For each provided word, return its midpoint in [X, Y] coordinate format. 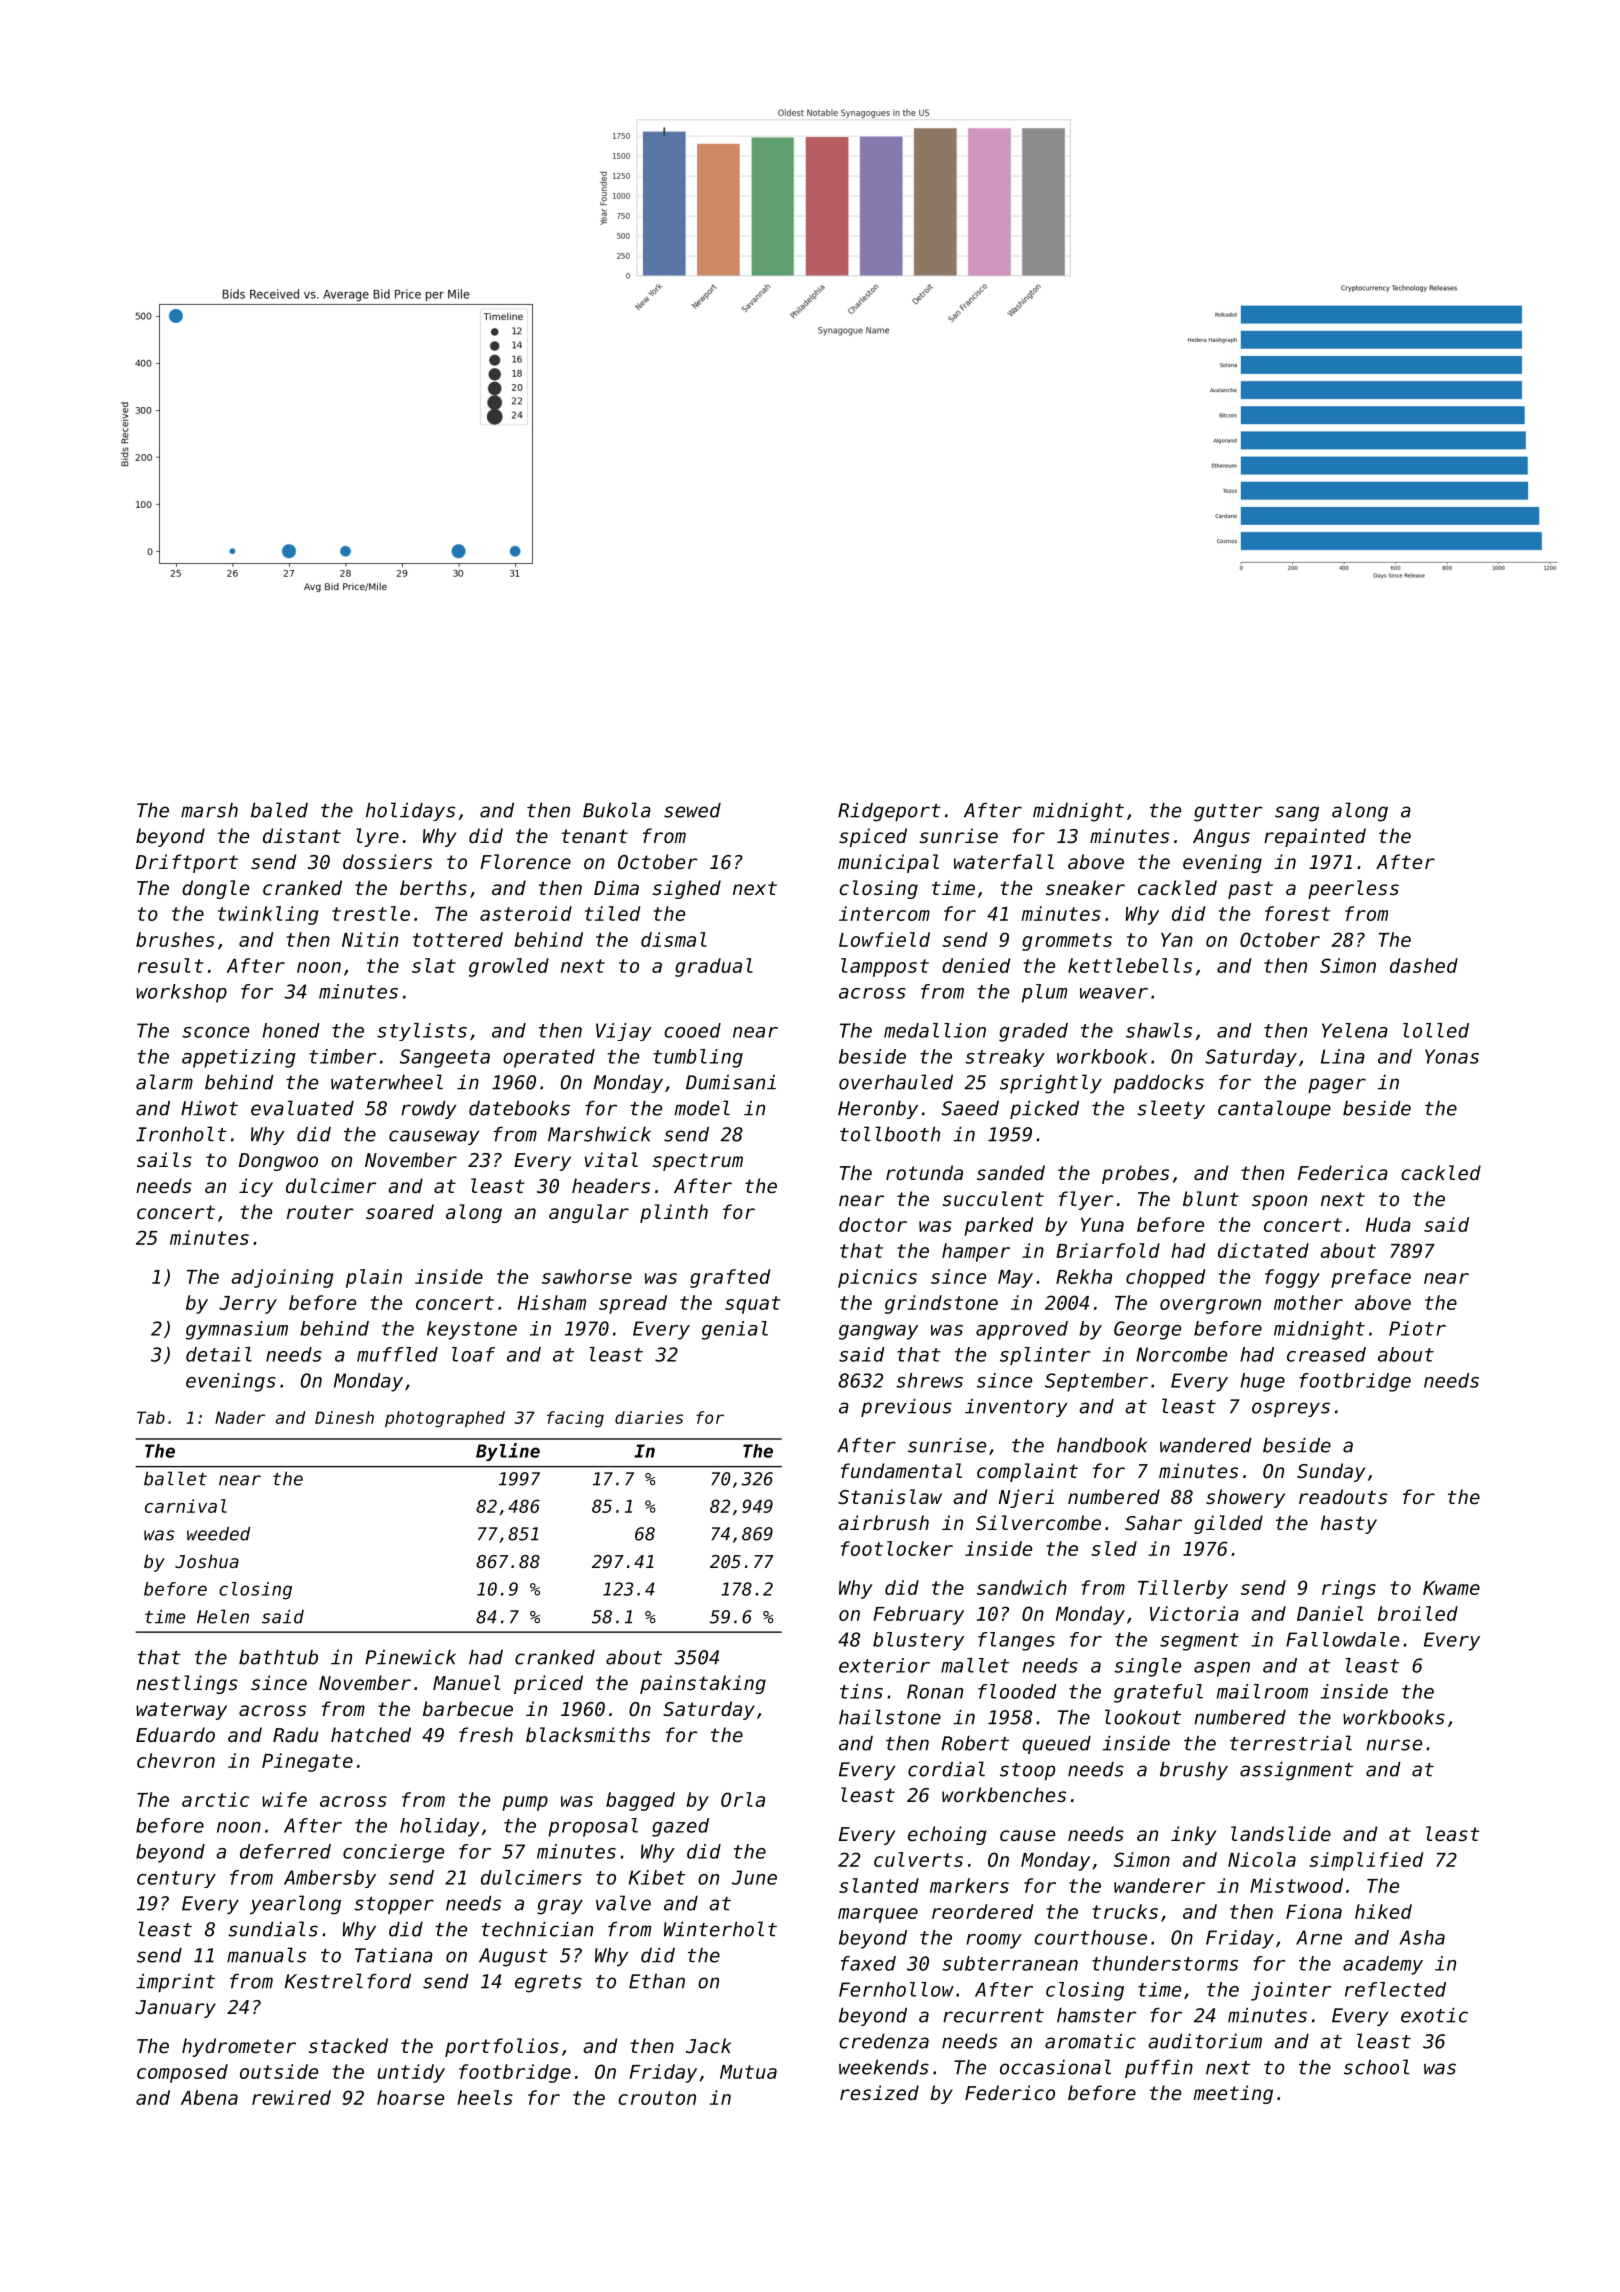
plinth [674, 1213]
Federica [1343, 1172]
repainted [1315, 837]
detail [219, 1354]
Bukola [617, 810]
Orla [743, 1799]
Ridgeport [889, 812]
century [176, 1879]
